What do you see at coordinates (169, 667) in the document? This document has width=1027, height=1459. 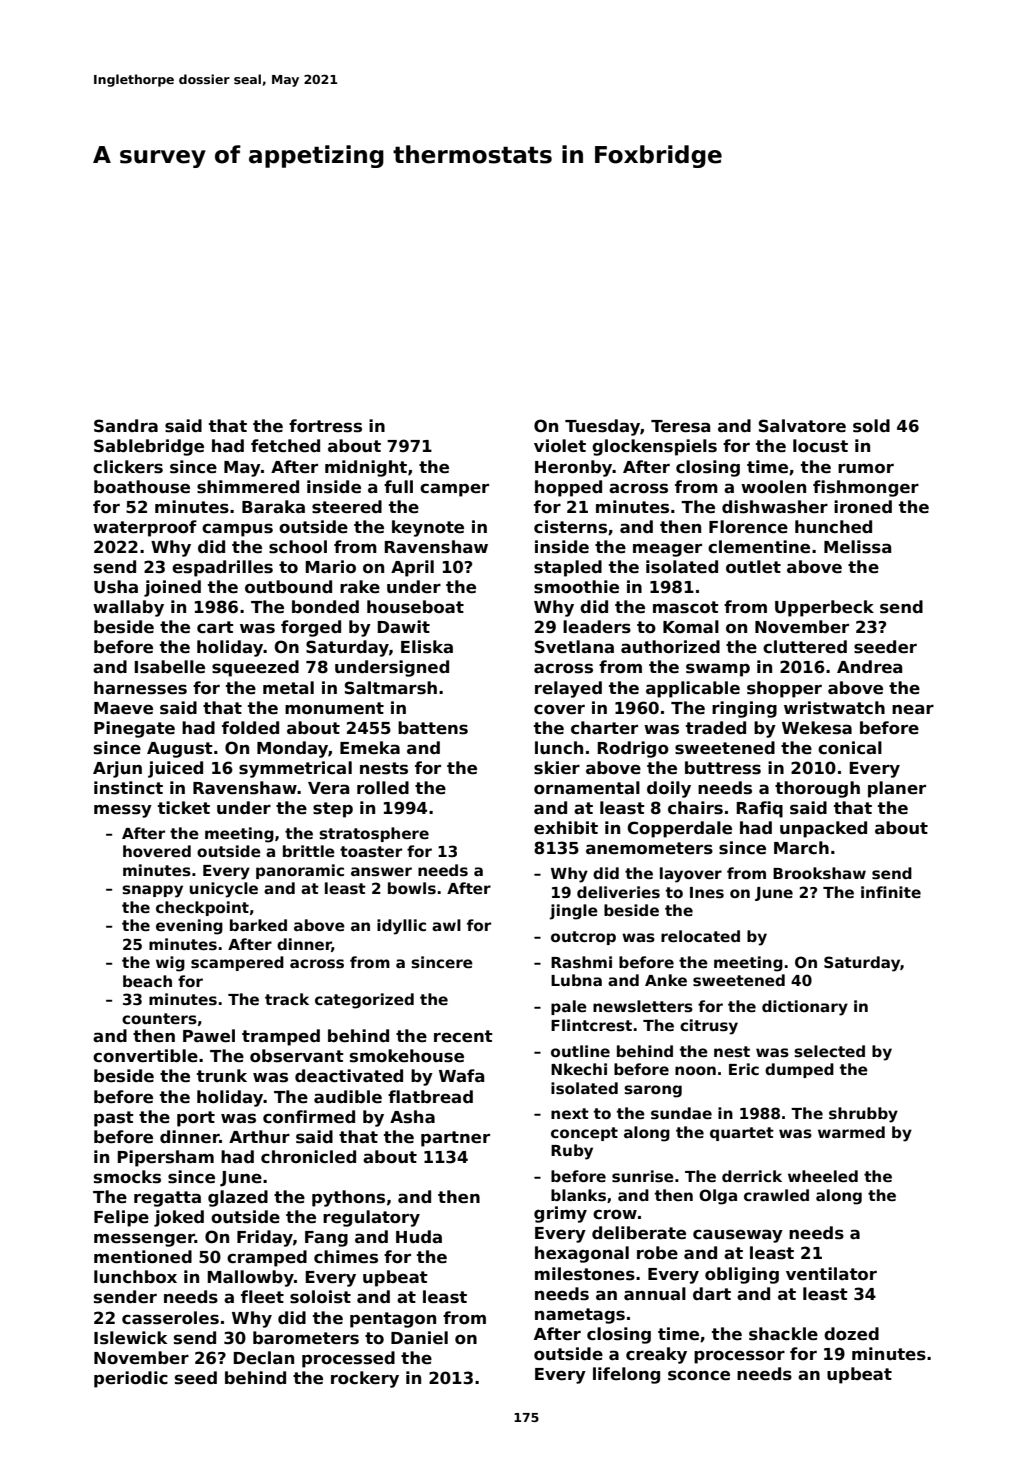 I see `Isabelle` at bounding box center [169, 667].
